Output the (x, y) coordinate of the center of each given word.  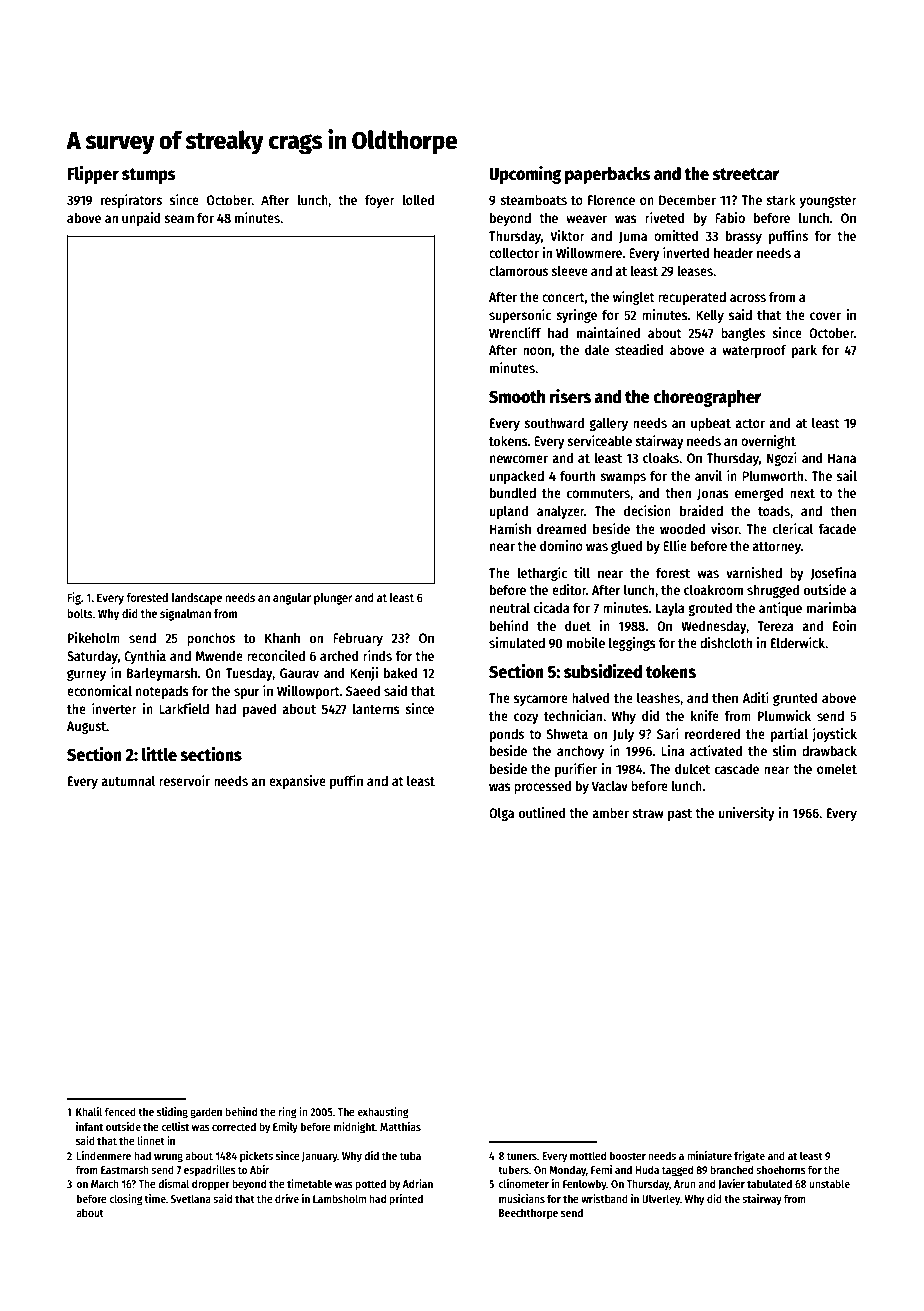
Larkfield (184, 708)
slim (784, 750)
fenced (120, 1111)
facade (837, 528)
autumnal (128, 780)
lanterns (376, 708)
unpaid (141, 219)
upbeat (711, 424)
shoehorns (781, 1169)
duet (578, 625)
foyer (380, 201)
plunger (333, 599)
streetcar (746, 174)
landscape (197, 599)
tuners (522, 1156)
